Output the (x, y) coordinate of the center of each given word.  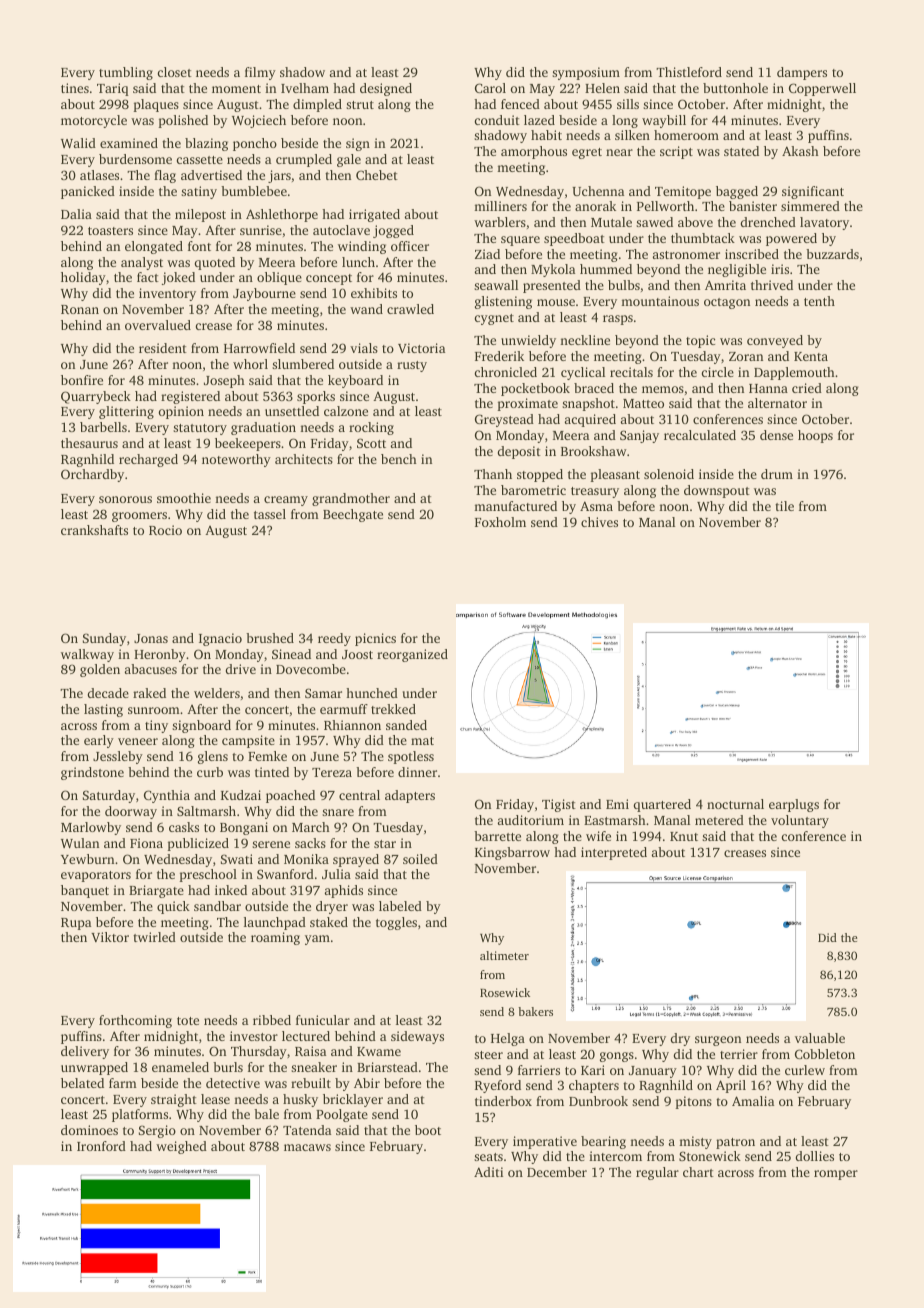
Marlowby (91, 828)
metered (719, 820)
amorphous (534, 152)
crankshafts (94, 530)
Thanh (493, 474)
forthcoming (135, 1021)
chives (599, 522)
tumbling (126, 73)
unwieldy (528, 341)
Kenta (811, 356)
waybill (664, 121)
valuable (820, 1038)
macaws (307, 1147)
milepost (200, 215)
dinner (417, 772)
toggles (396, 923)
